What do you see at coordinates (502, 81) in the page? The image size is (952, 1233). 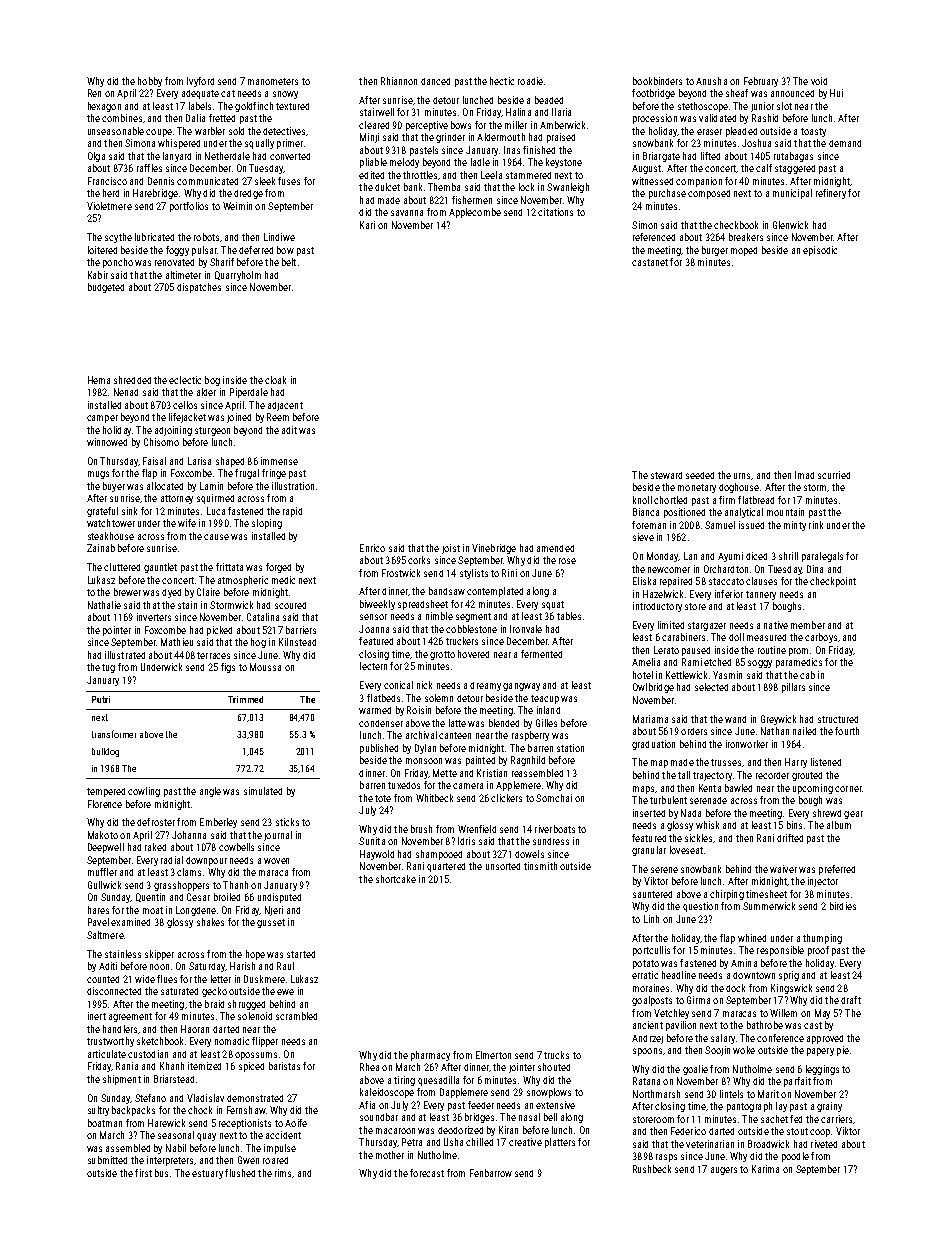 I see `hectic` at bounding box center [502, 81].
